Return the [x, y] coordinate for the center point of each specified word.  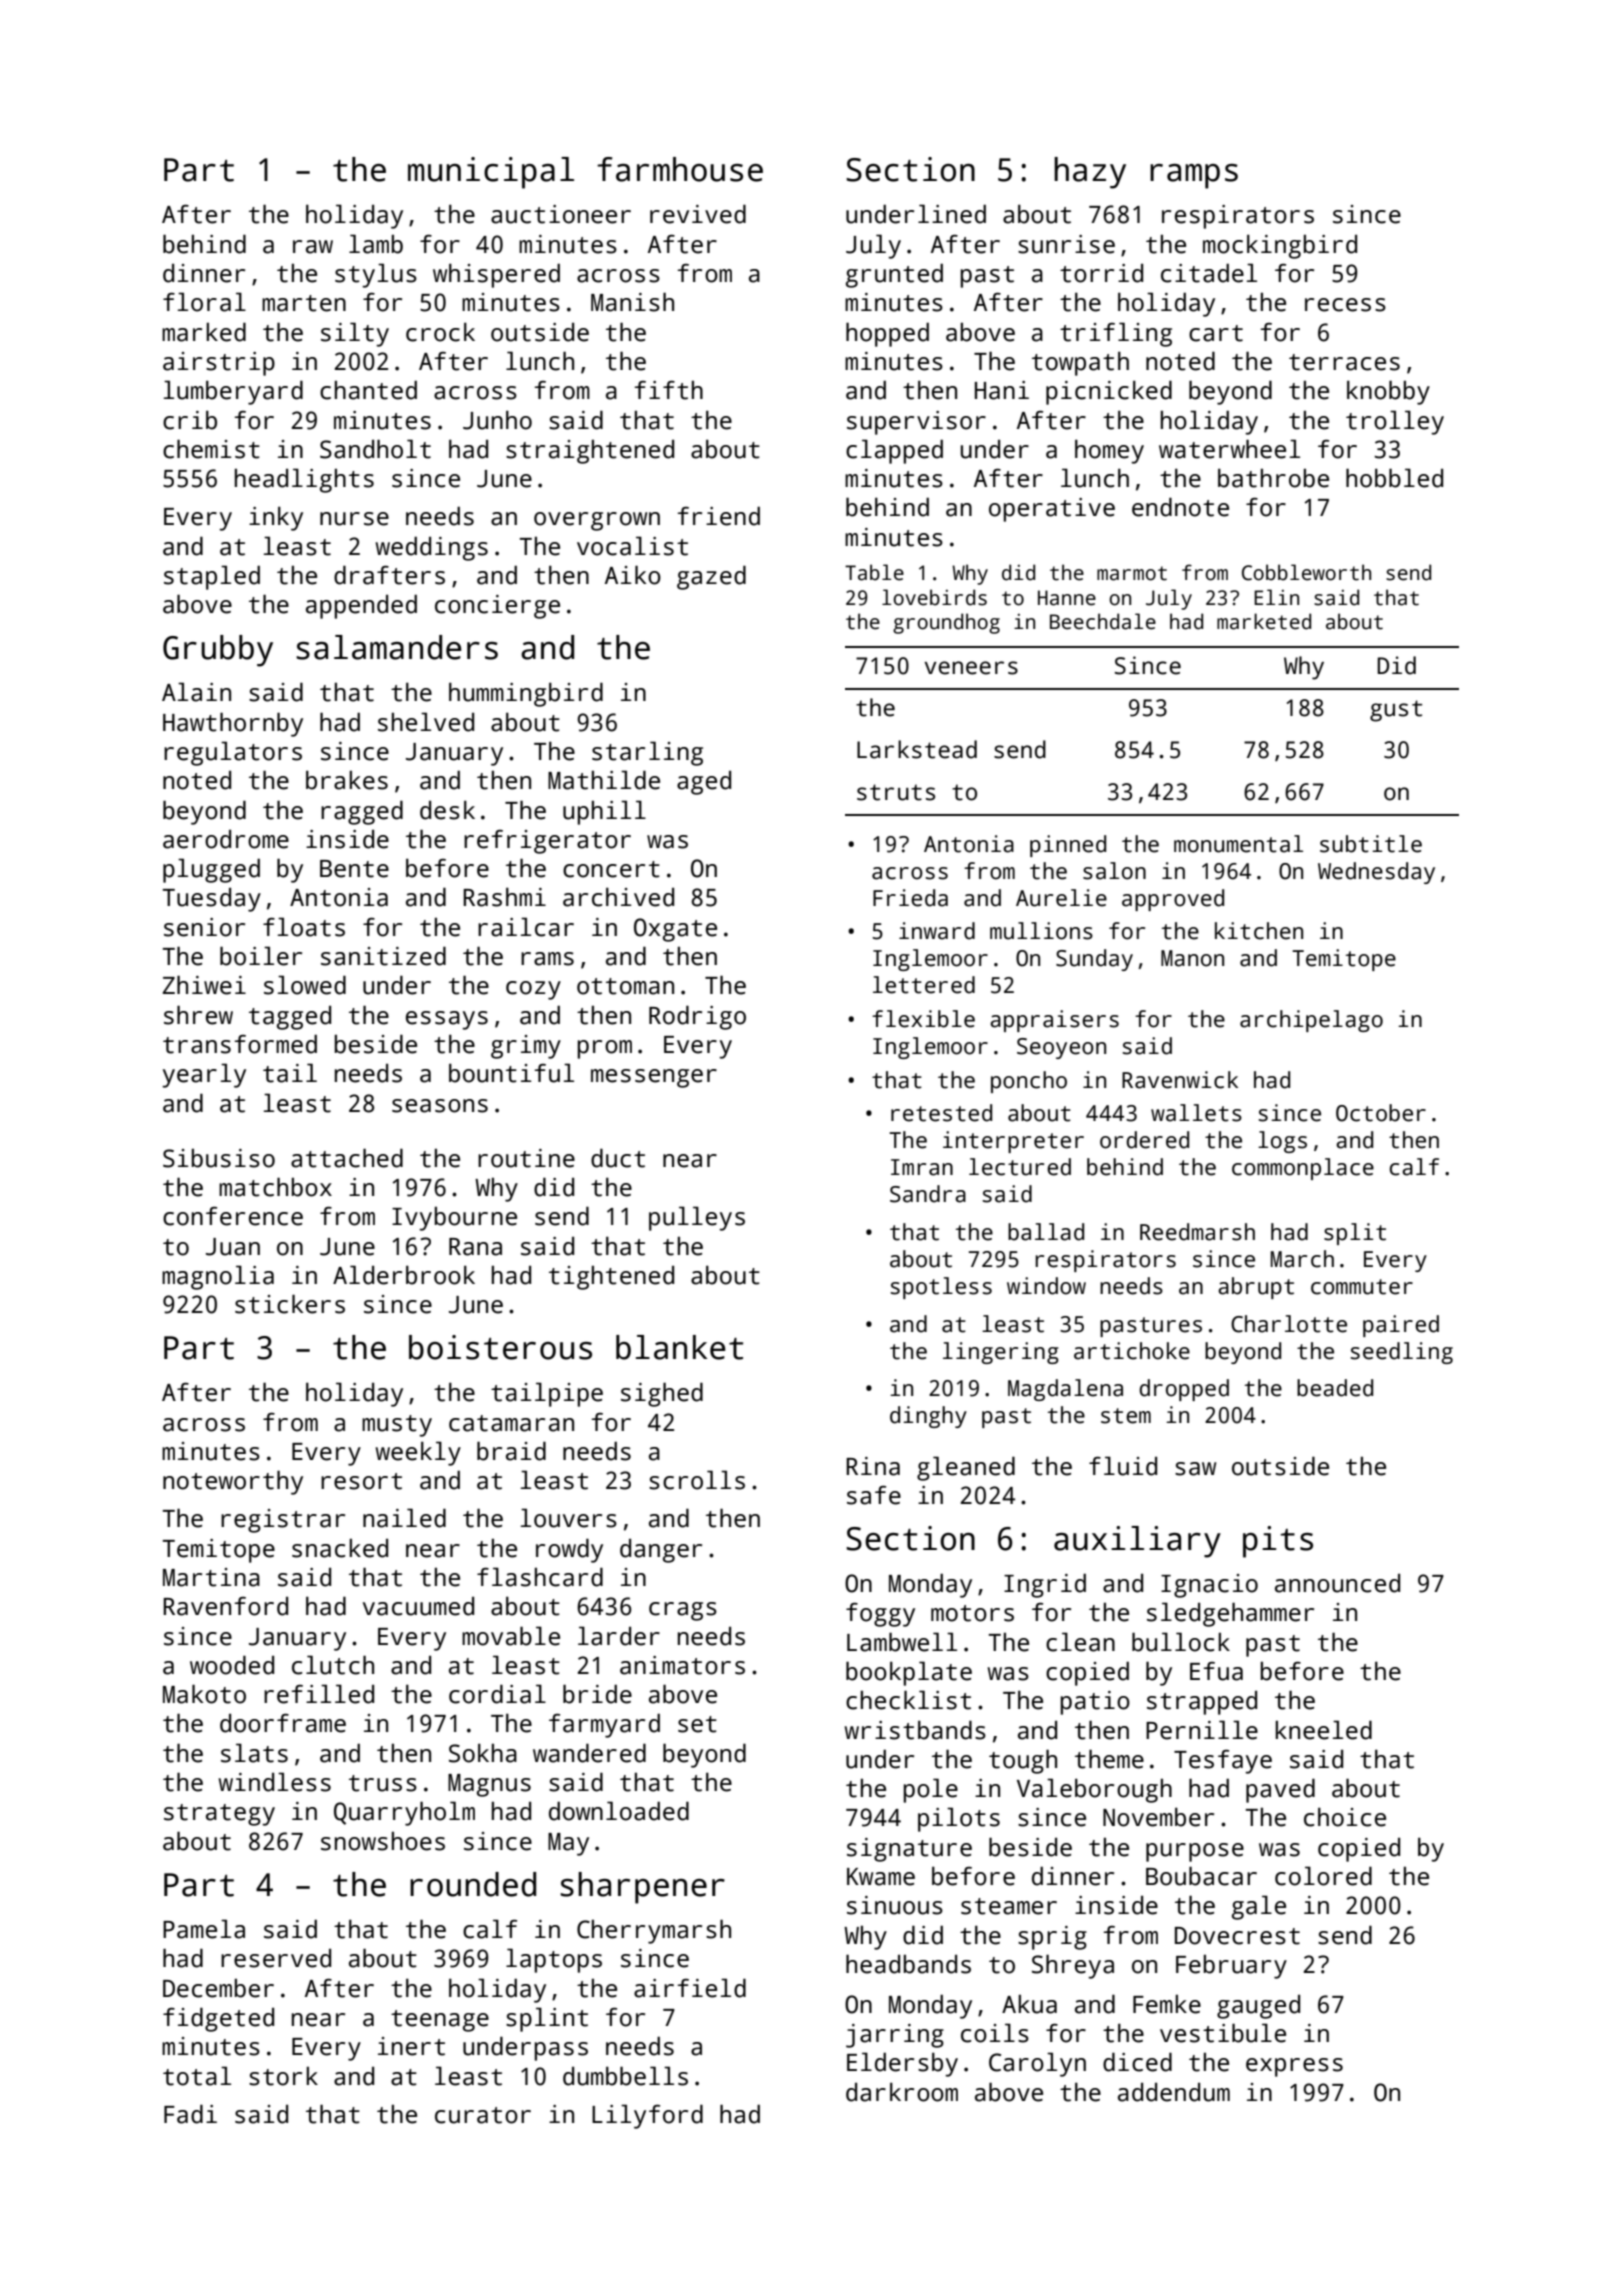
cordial [497, 1694]
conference [233, 1216]
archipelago [1311, 1021]
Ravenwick [1180, 1080]
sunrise [1066, 244]
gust [1396, 711]
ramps [1194, 176]
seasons [440, 1106]
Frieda [910, 898]
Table [874, 572]
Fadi [190, 2114]
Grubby [218, 651]
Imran [922, 1167]
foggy [880, 1615]
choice [1345, 1817]
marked [204, 332]
